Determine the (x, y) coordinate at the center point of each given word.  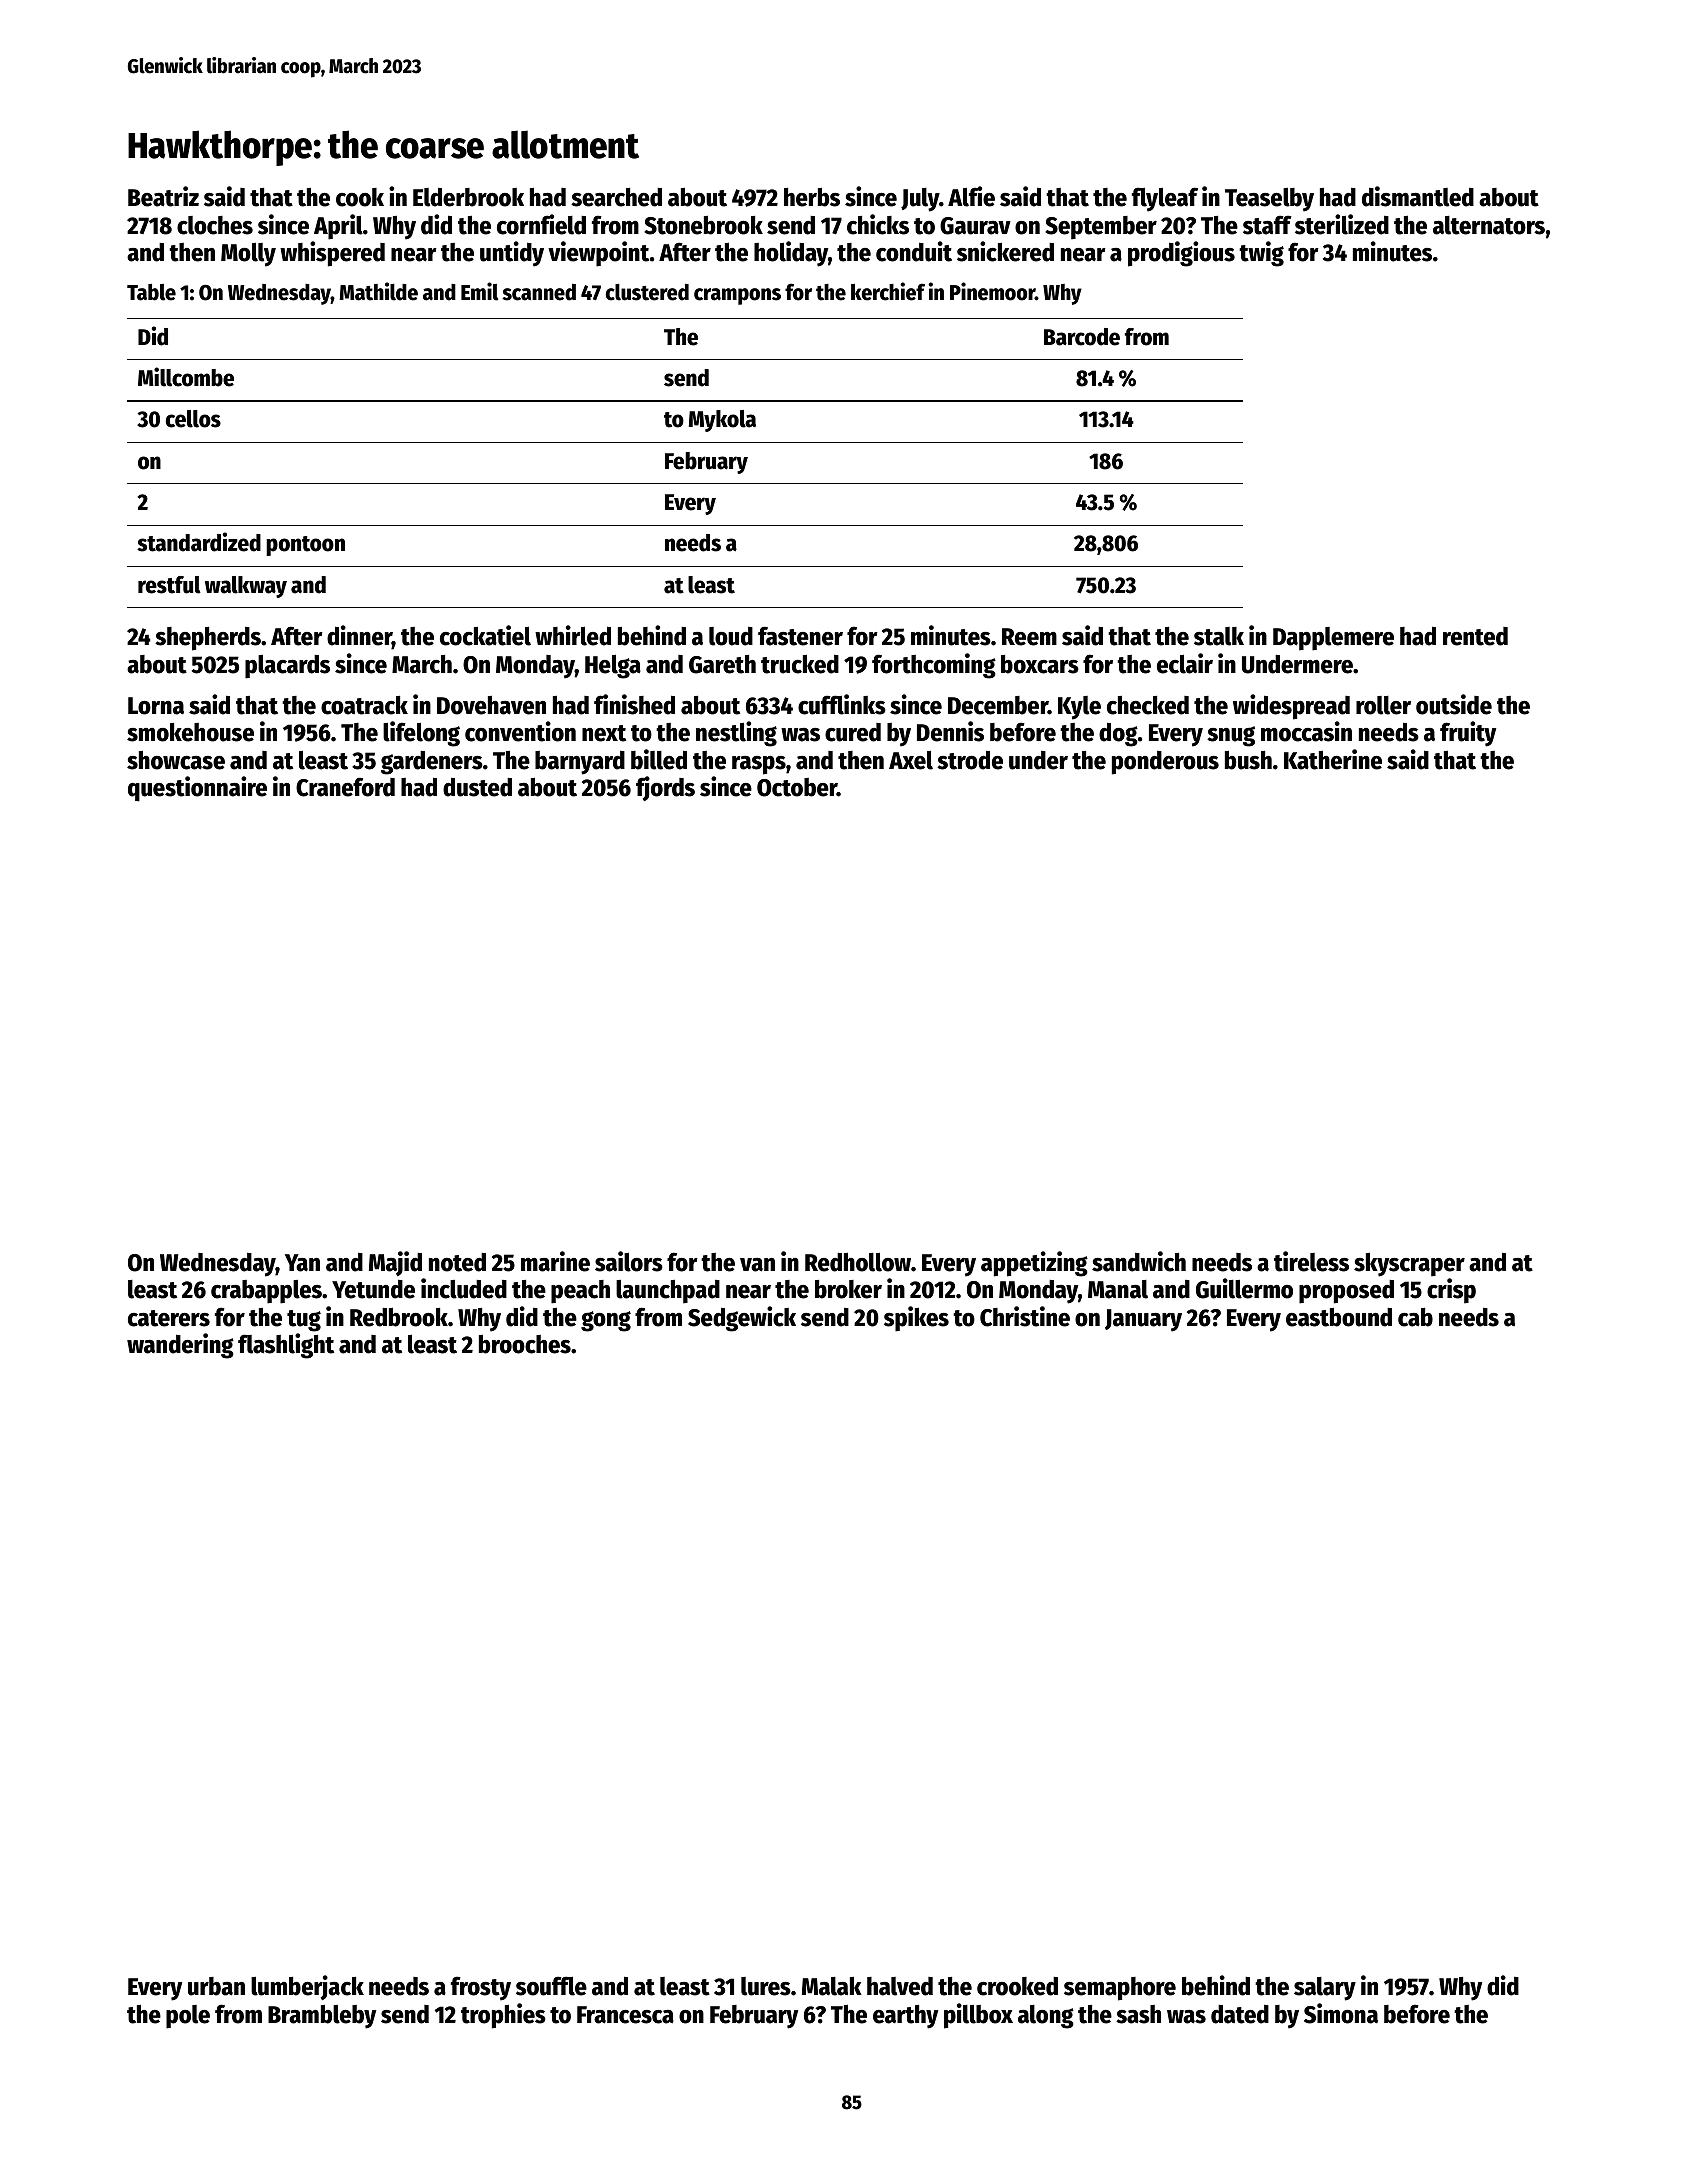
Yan (302, 1263)
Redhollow (858, 1262)
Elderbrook (468, 197)
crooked (1017, 1986)
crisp (1451, 1291)
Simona (1341, 2013)
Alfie (971, 196)
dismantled (1418, 196)
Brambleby (322, 2016)
